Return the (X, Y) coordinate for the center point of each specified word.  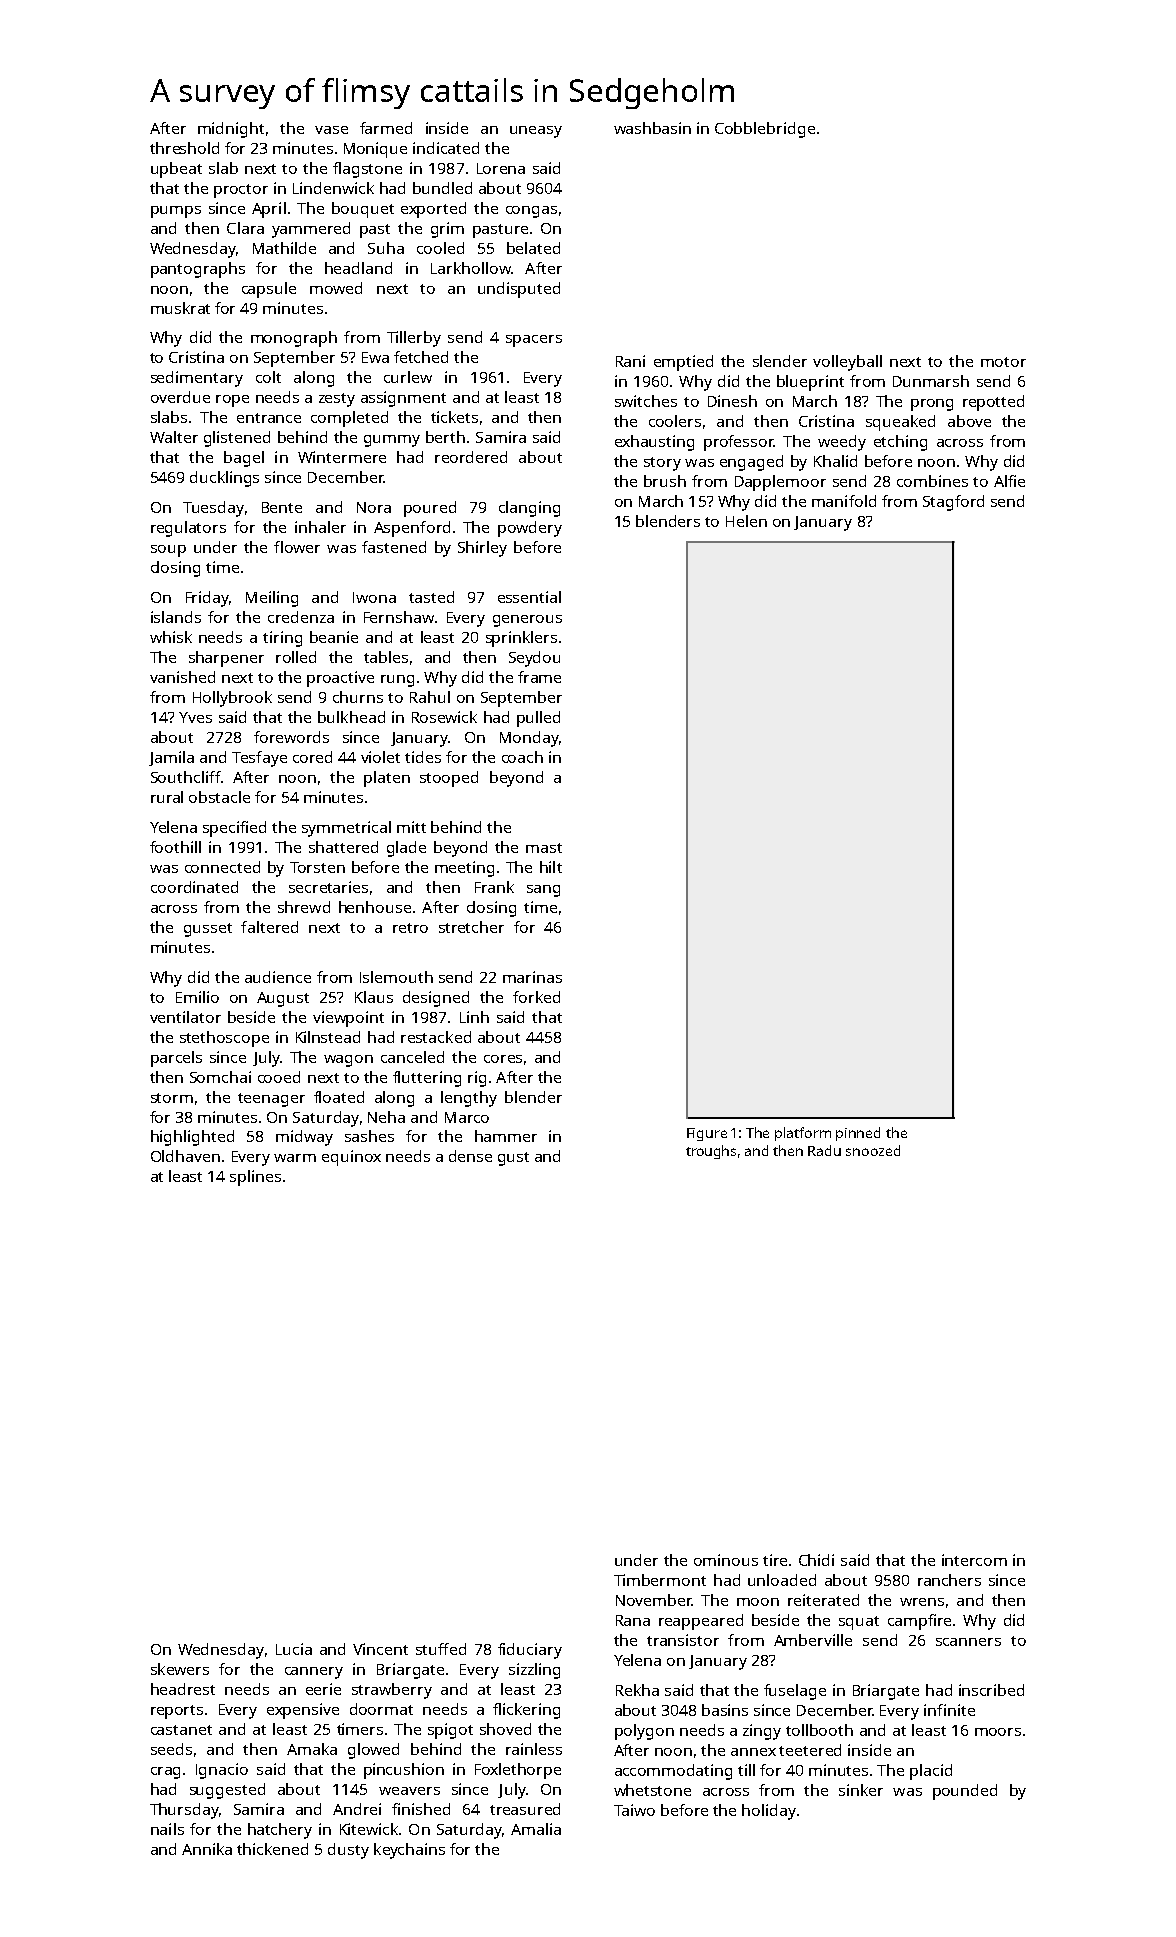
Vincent (380, 1649)
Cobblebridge (765, 130)
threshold (184, 148)
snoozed (873, 1150)
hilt (551, 867)
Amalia (536, 1829)
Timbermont (660, 1580)
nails (167, 1829)
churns (358, 697)
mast (544, 848)
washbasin (652, 128)
